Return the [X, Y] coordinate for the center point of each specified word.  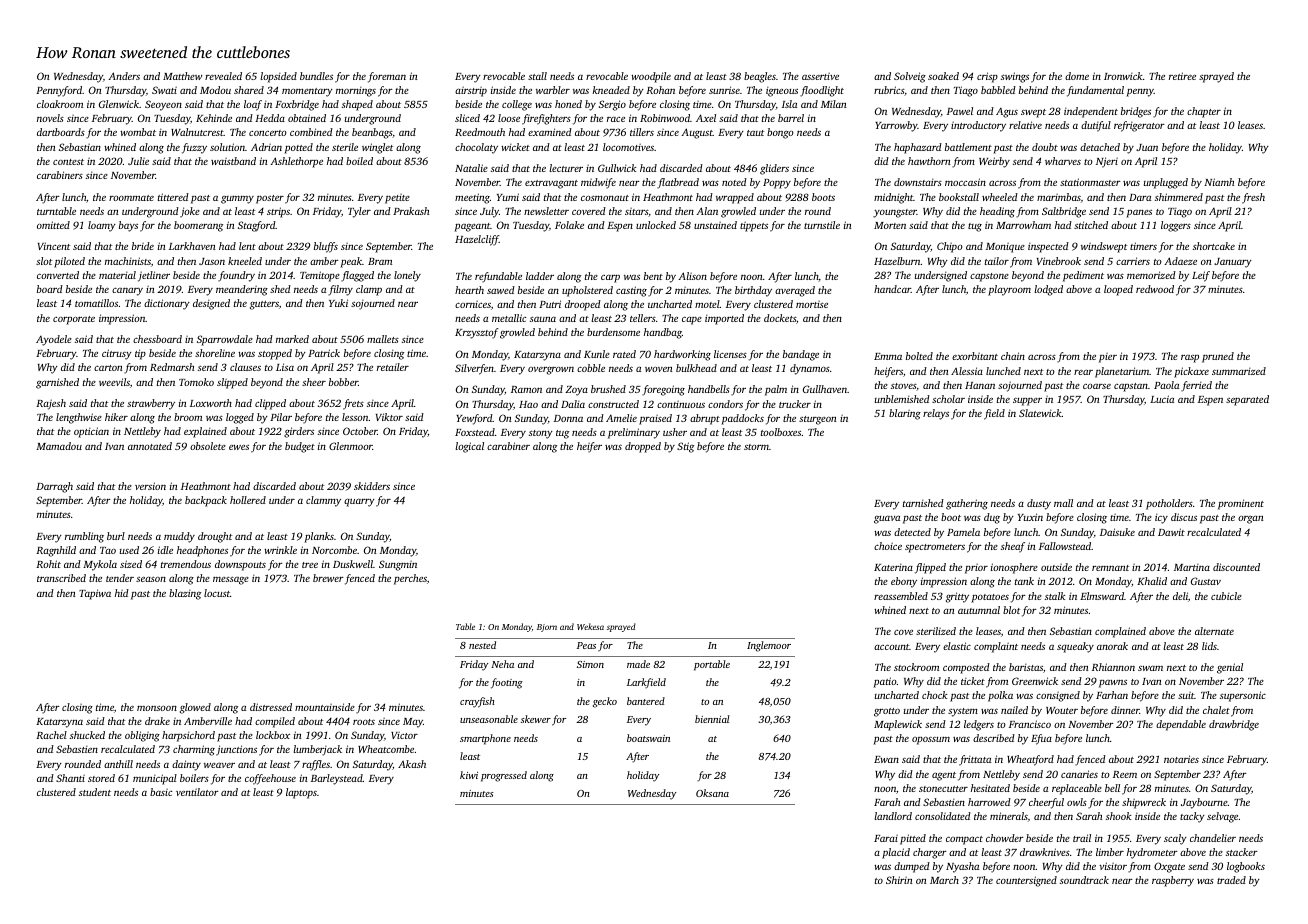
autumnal [979, 610]
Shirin [899, 880]
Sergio [612, 105]
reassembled [901, 596]
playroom [1009, 290]
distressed [271, 707]
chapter [1204, 112]
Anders [124, 76]
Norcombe [334, 550]
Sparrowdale [225, 340]
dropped [643, 447]
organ [1251, 519]
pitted [913, 839]
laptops [301, 793]
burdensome [613, 332]
